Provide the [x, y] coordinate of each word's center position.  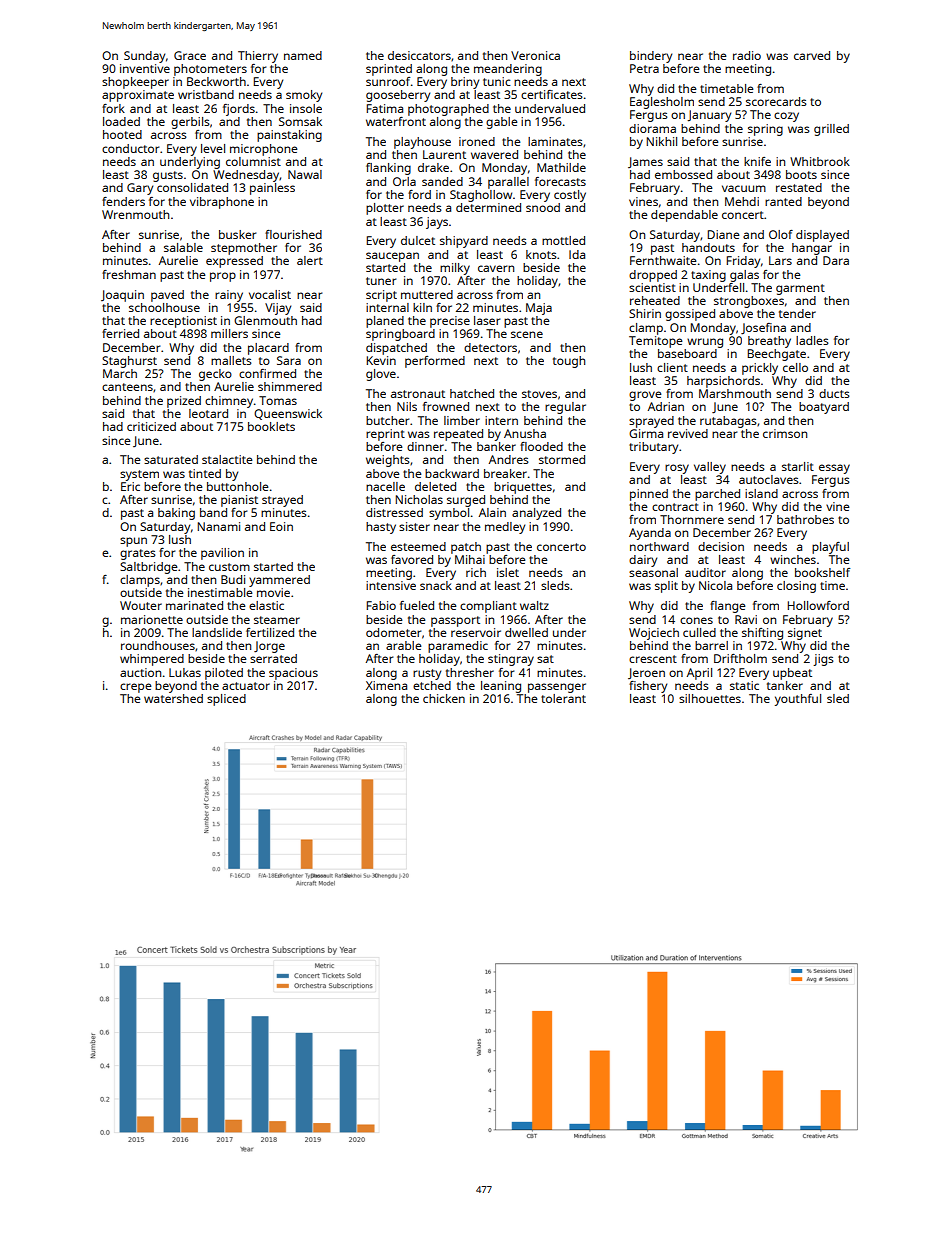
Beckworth [216, 81]
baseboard [687, 353]
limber [462, 420]
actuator [246, 686]
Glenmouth [265, 320]
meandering [508, 70]
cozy [786, 117]
